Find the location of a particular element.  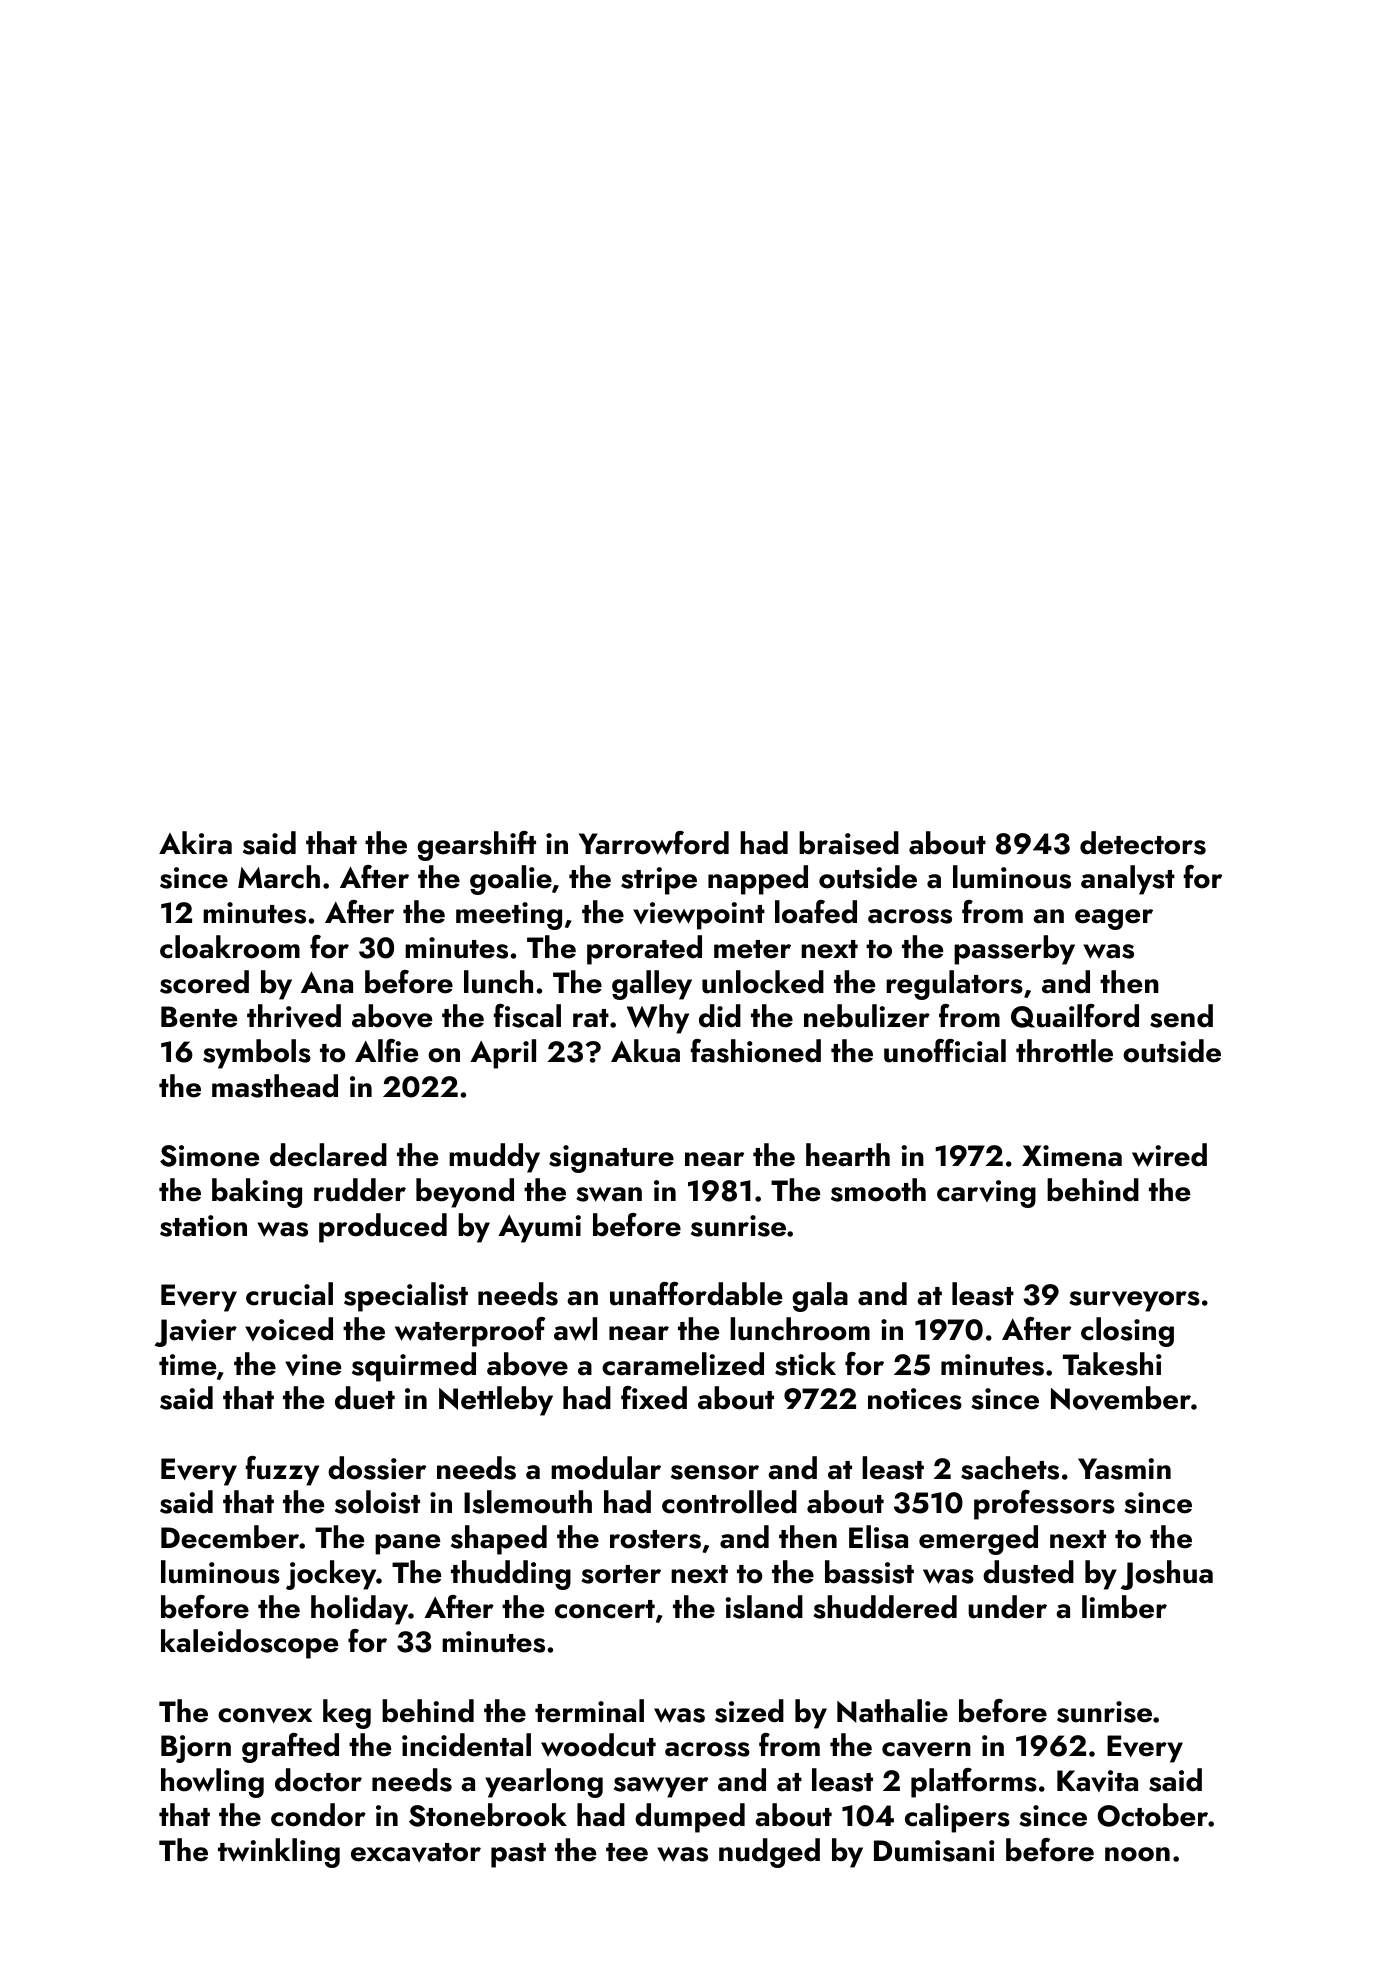

detectors is located at coordinates (1143, 843).
